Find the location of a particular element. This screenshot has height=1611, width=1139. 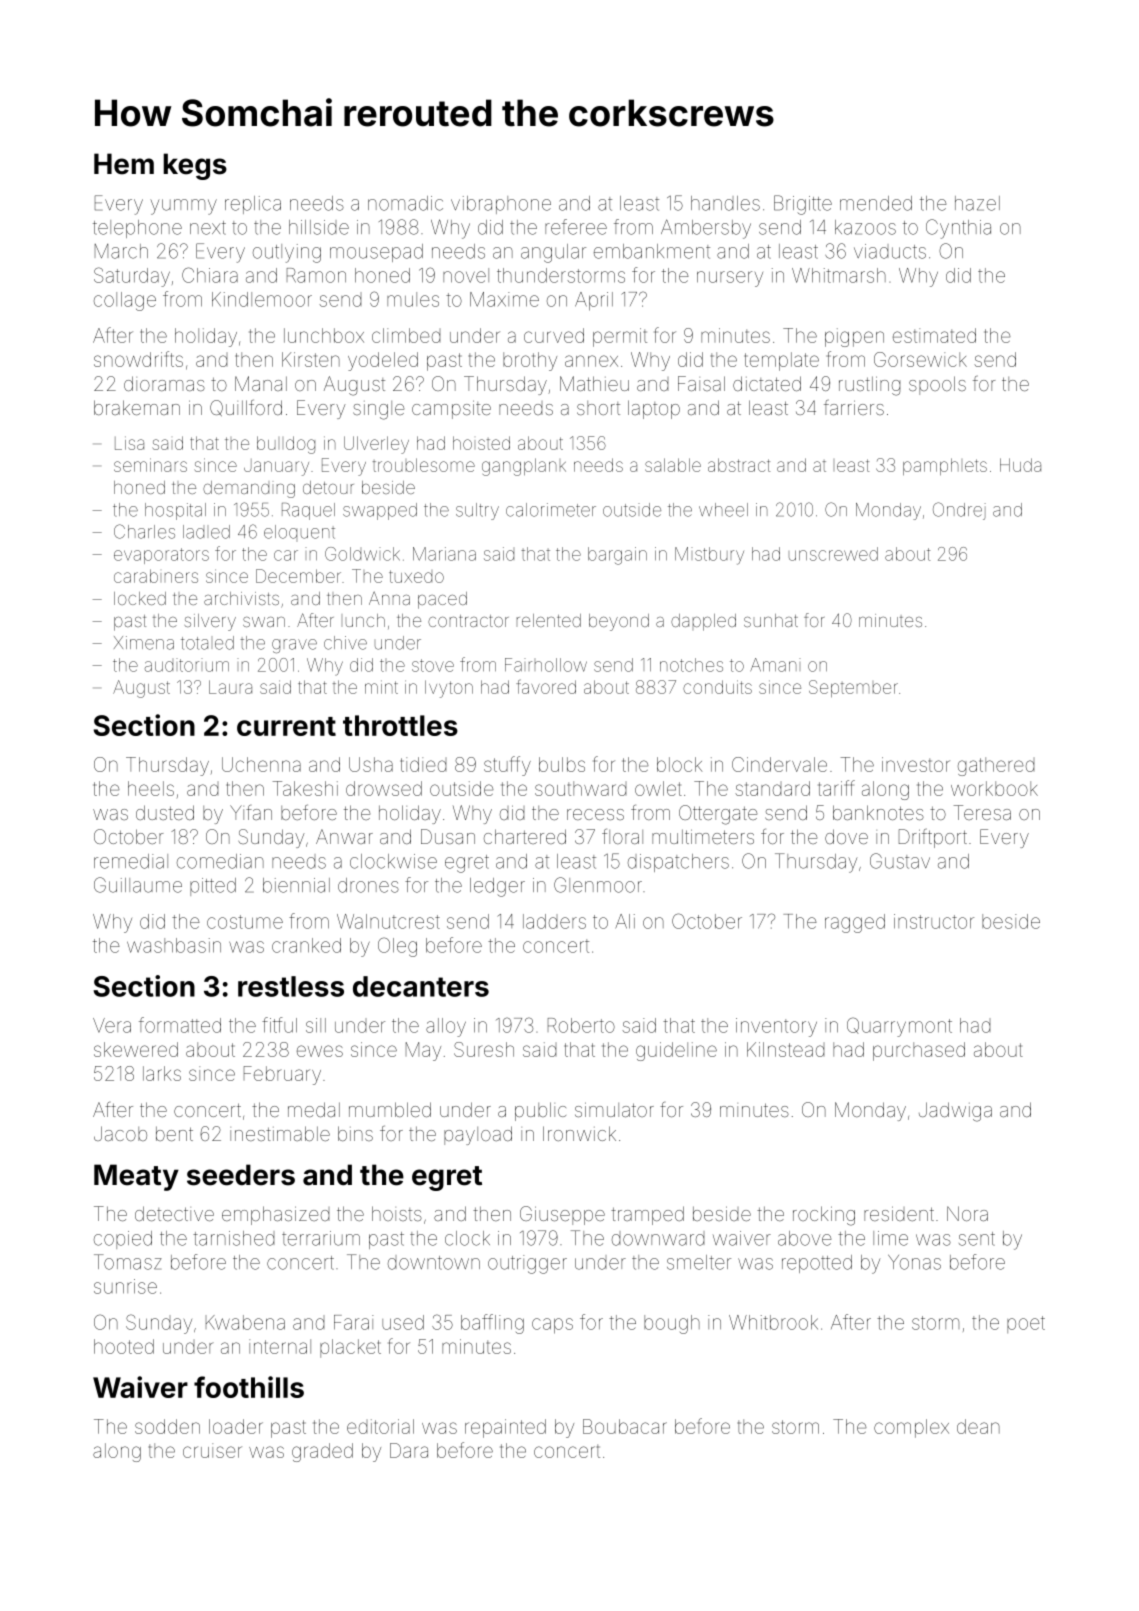

repainted is located at coordinates (505, 1428).
